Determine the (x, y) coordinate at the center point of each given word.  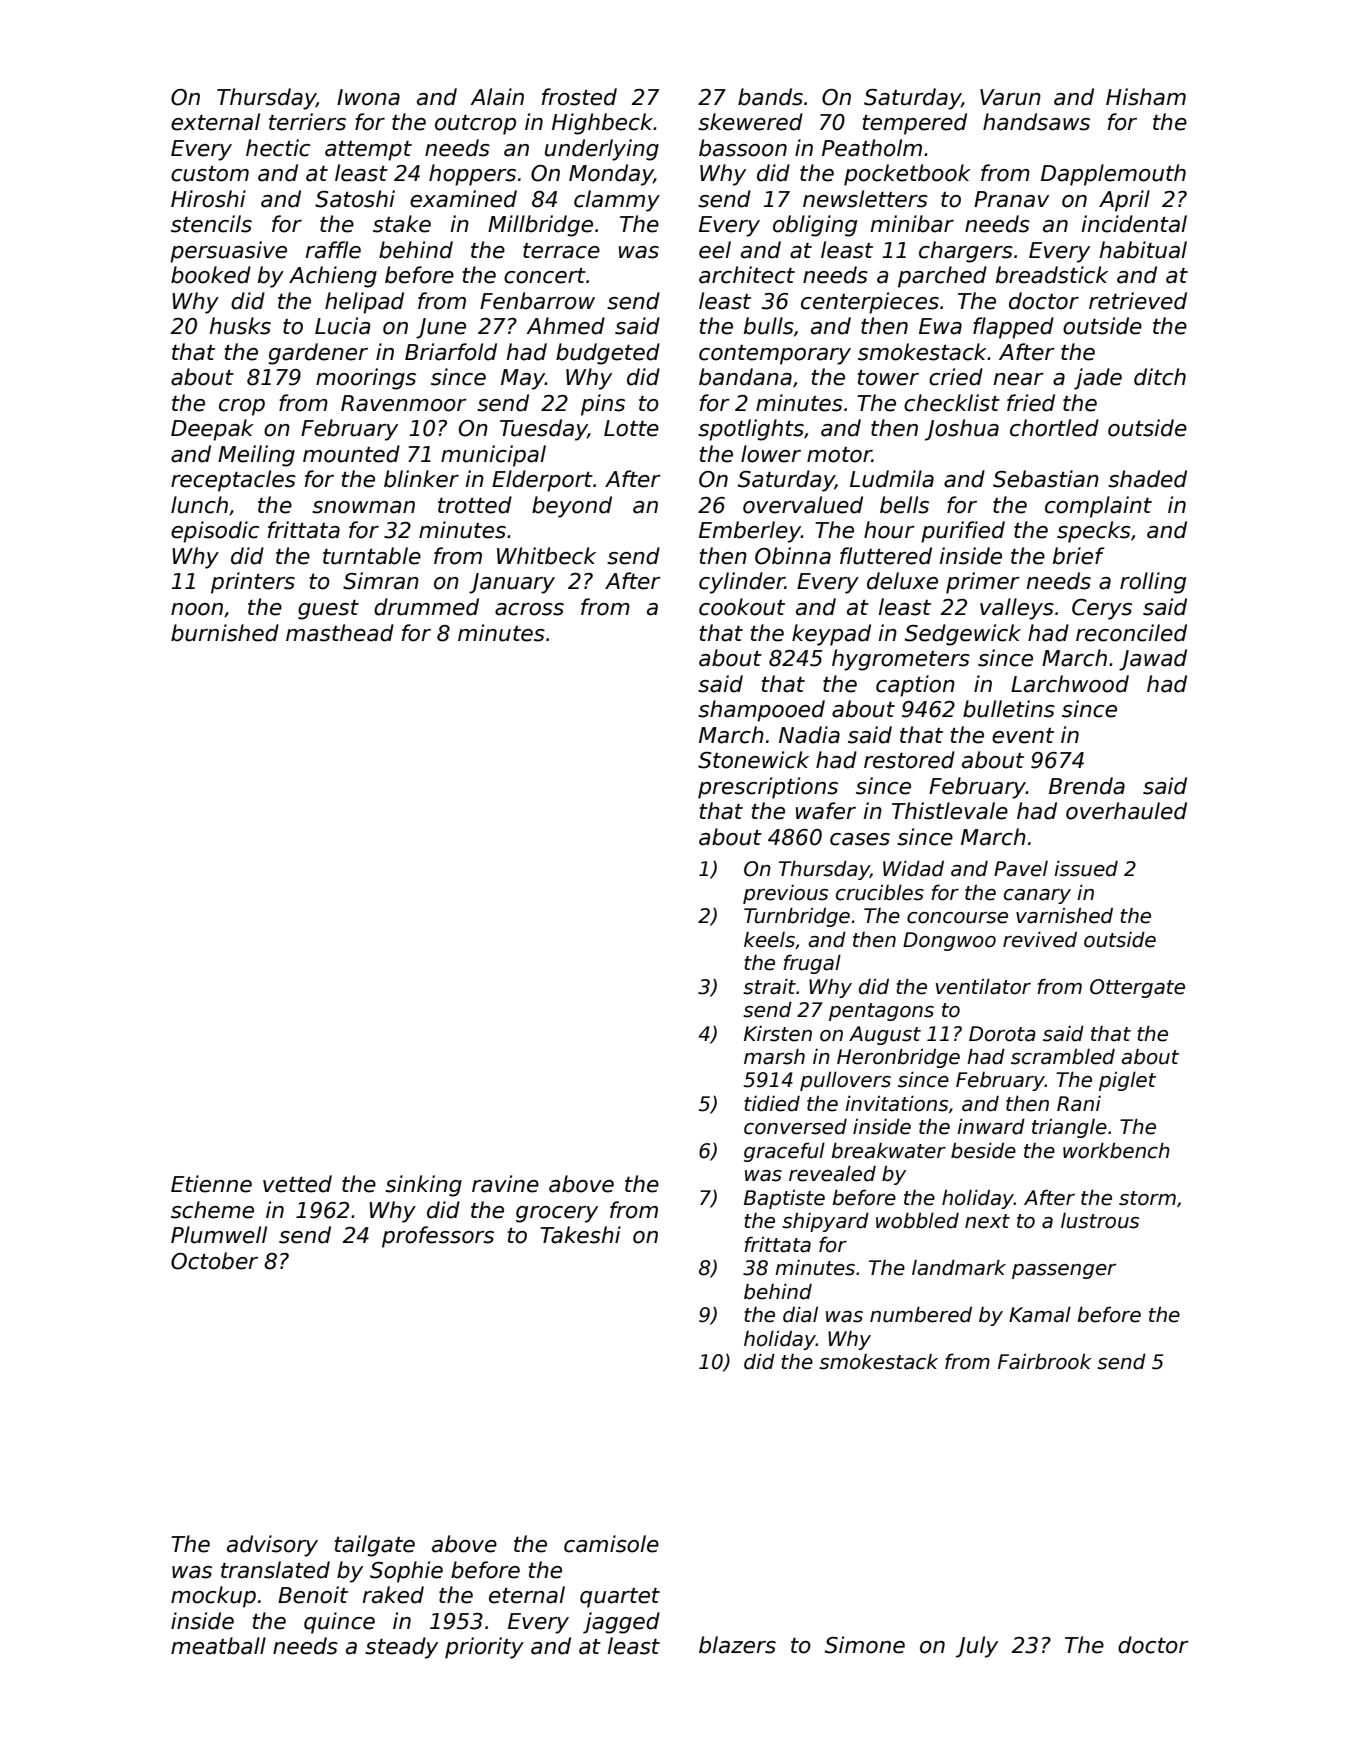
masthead (340, 633)
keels (769, 940)
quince (339, 1623)
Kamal (1040, 1314)
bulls (769, 326)
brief (1078, 556)
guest (328, 610)
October (214, 1261)
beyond (572, 507)
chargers (966, 252)
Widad (913, 868)
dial (800, 1314)
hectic (278, 148)
